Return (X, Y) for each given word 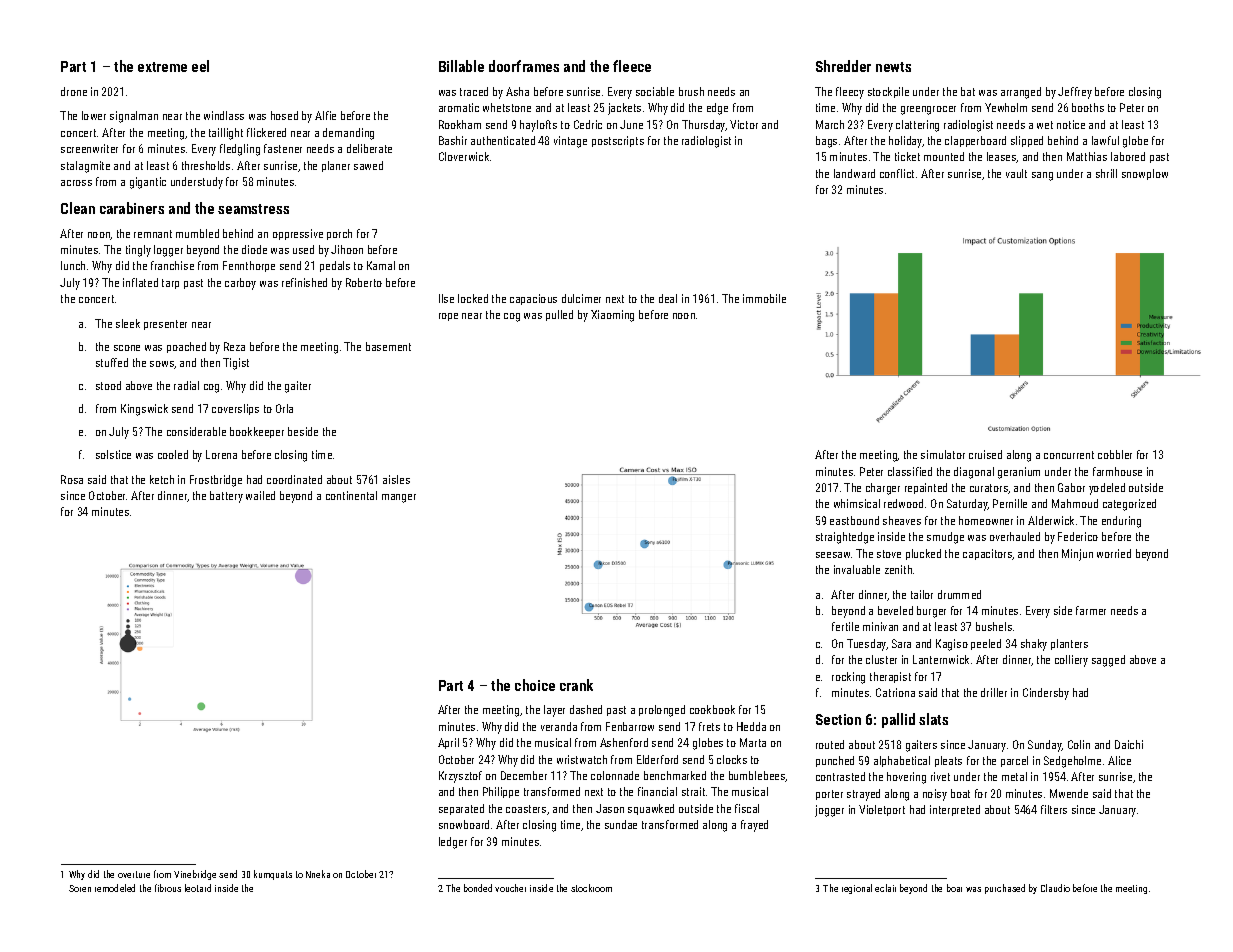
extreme (162, 67)
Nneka (318, 874)
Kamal (381, 265)
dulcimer (581, 298)
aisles (396, 479)
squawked (651, 809)
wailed (260, 495)
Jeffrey (1075, 93)
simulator (943, 454)
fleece (632, 66)
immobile (764, 298)
